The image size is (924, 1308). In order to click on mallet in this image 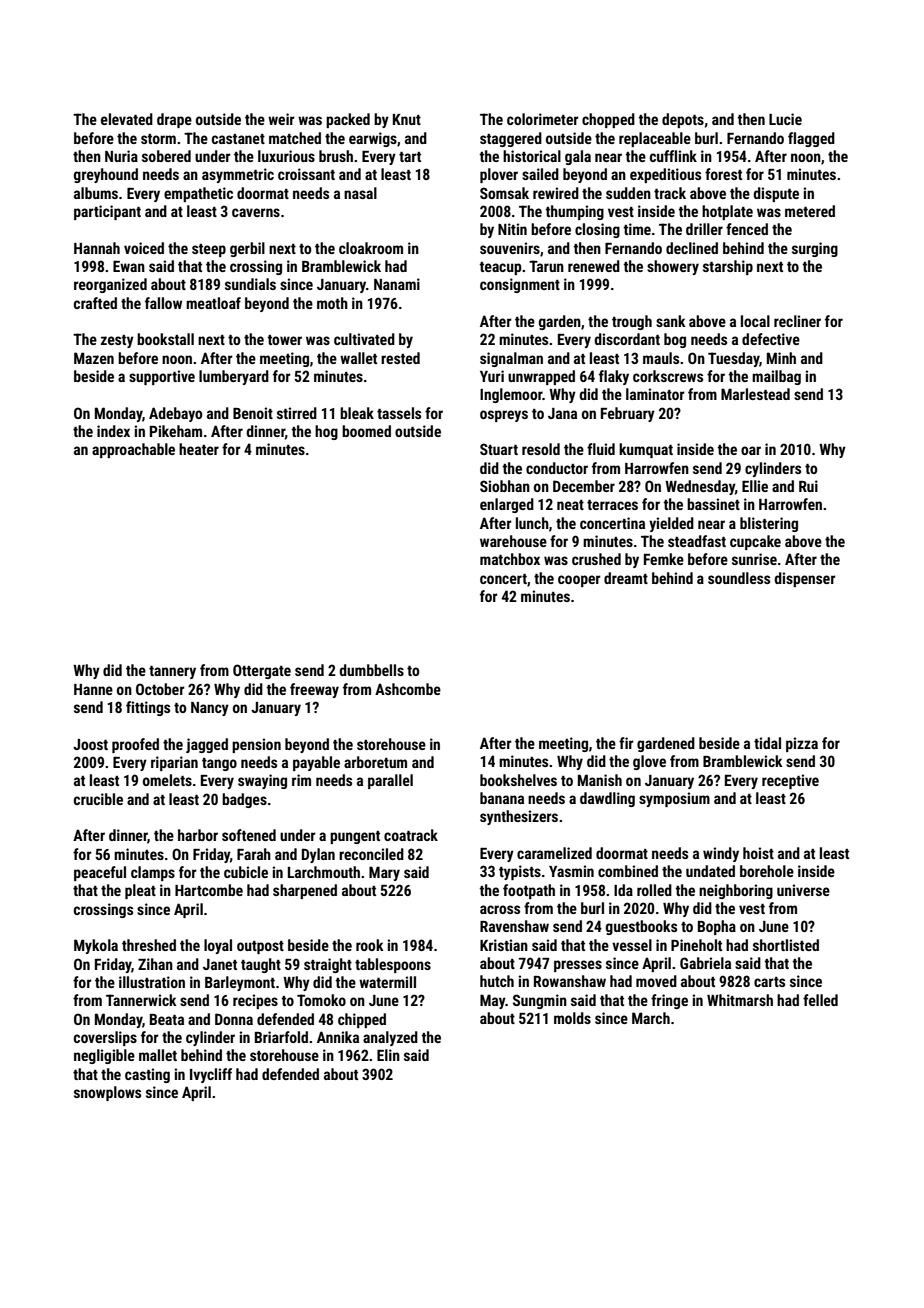, I will do `click(158, 1055)`.
